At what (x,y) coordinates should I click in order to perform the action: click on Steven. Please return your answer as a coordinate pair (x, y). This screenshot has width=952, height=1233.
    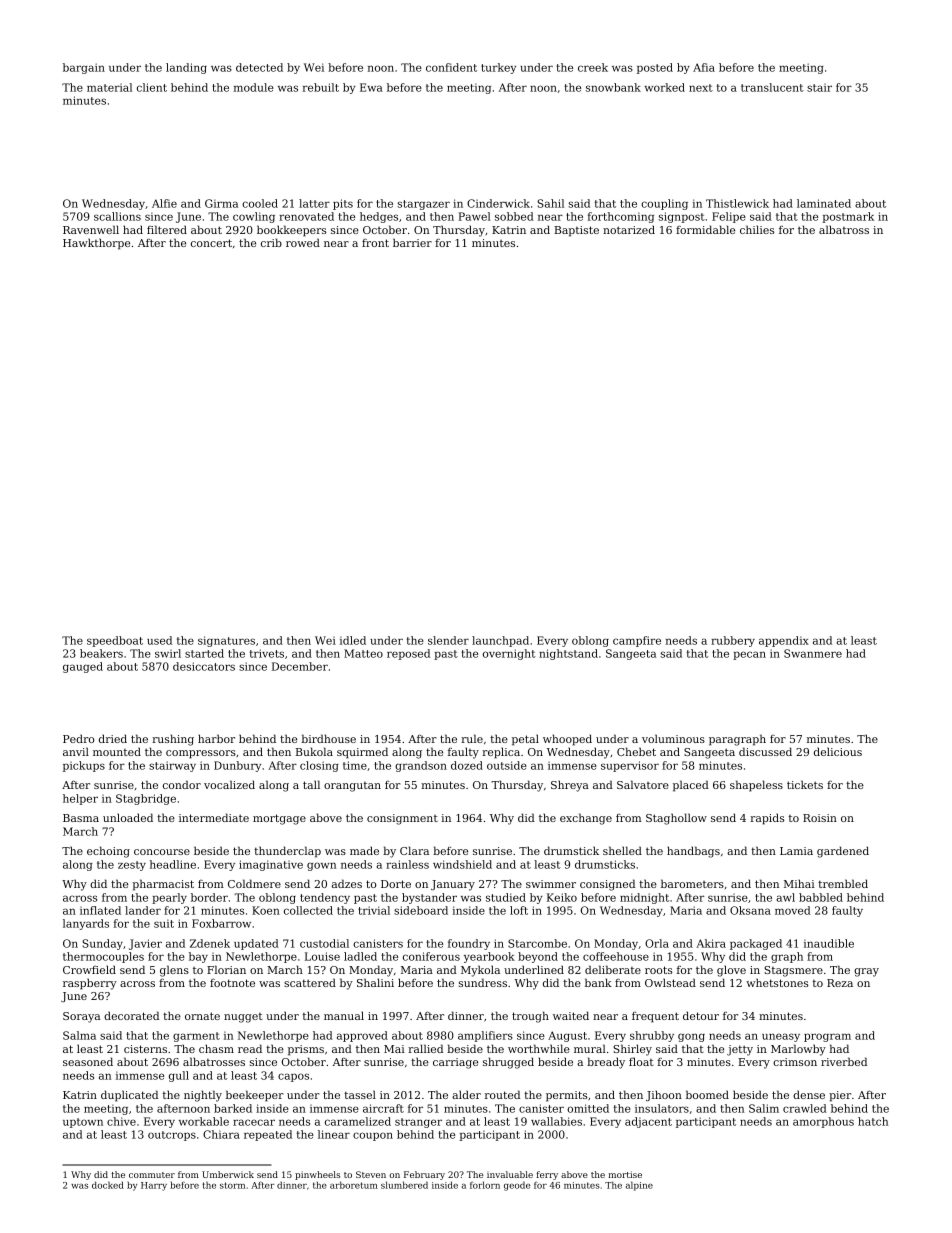
    Looking at the image, I should click on (371, 1174).
